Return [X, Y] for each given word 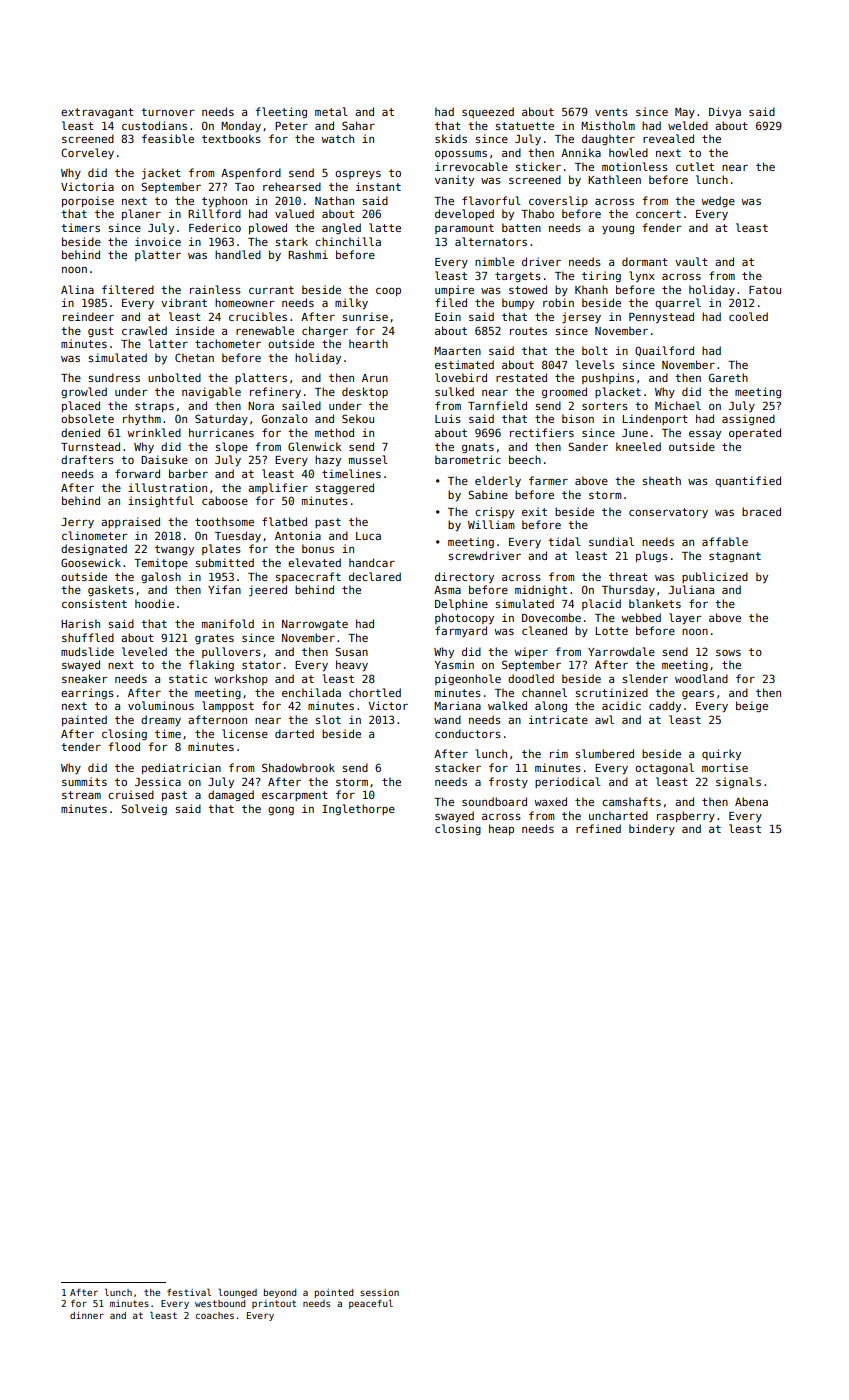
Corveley [87, 153]
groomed [564, 393]
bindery [652, 829]
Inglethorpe [358, 809]
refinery [275, 392]
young [618, 230]
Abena [751, 801]
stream [81, 795]
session [379, 1292]
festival [189, 1292]
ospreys [358, 175]
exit [534, 511]
